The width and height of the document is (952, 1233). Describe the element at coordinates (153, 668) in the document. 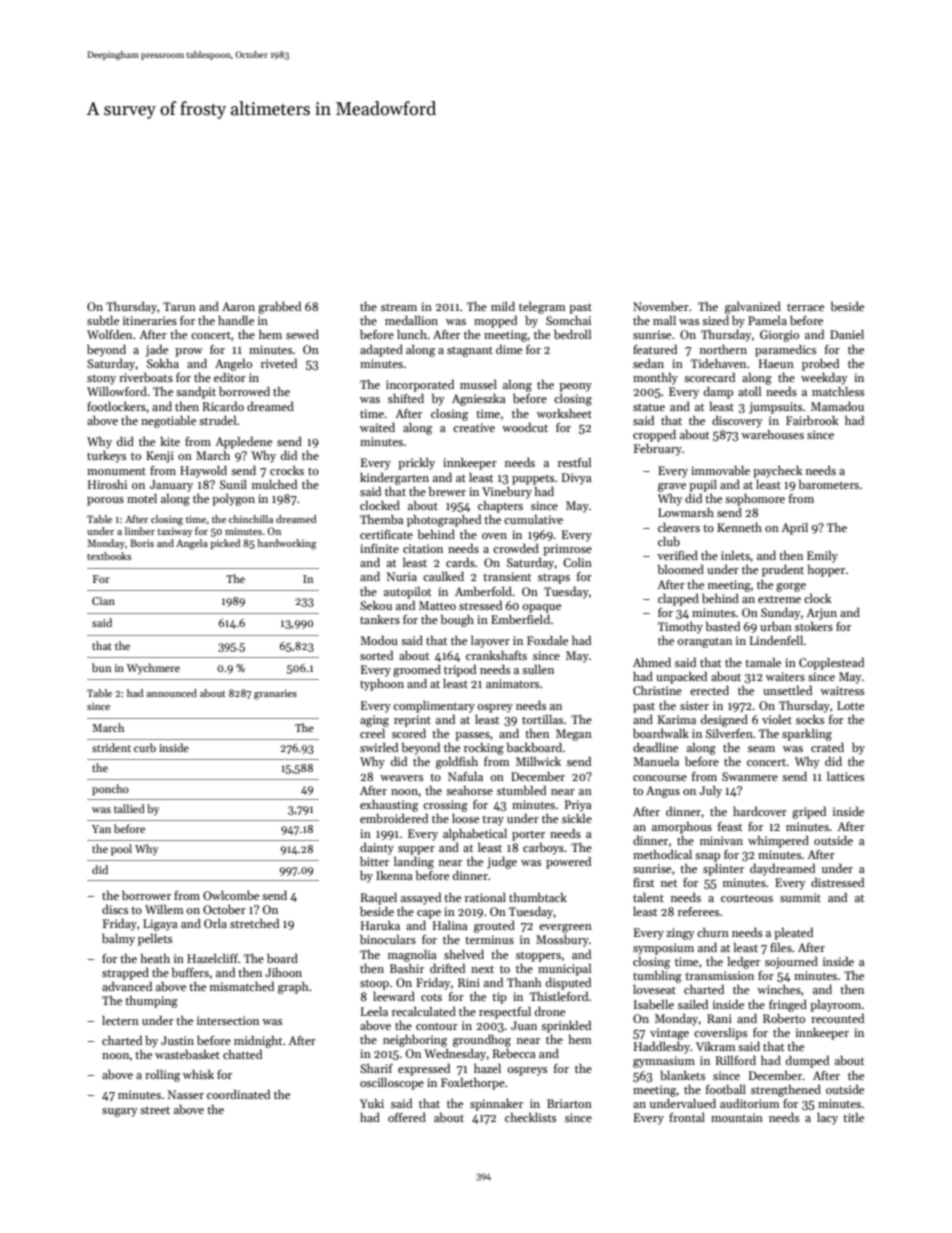

I see `Wychmere` at that location.
